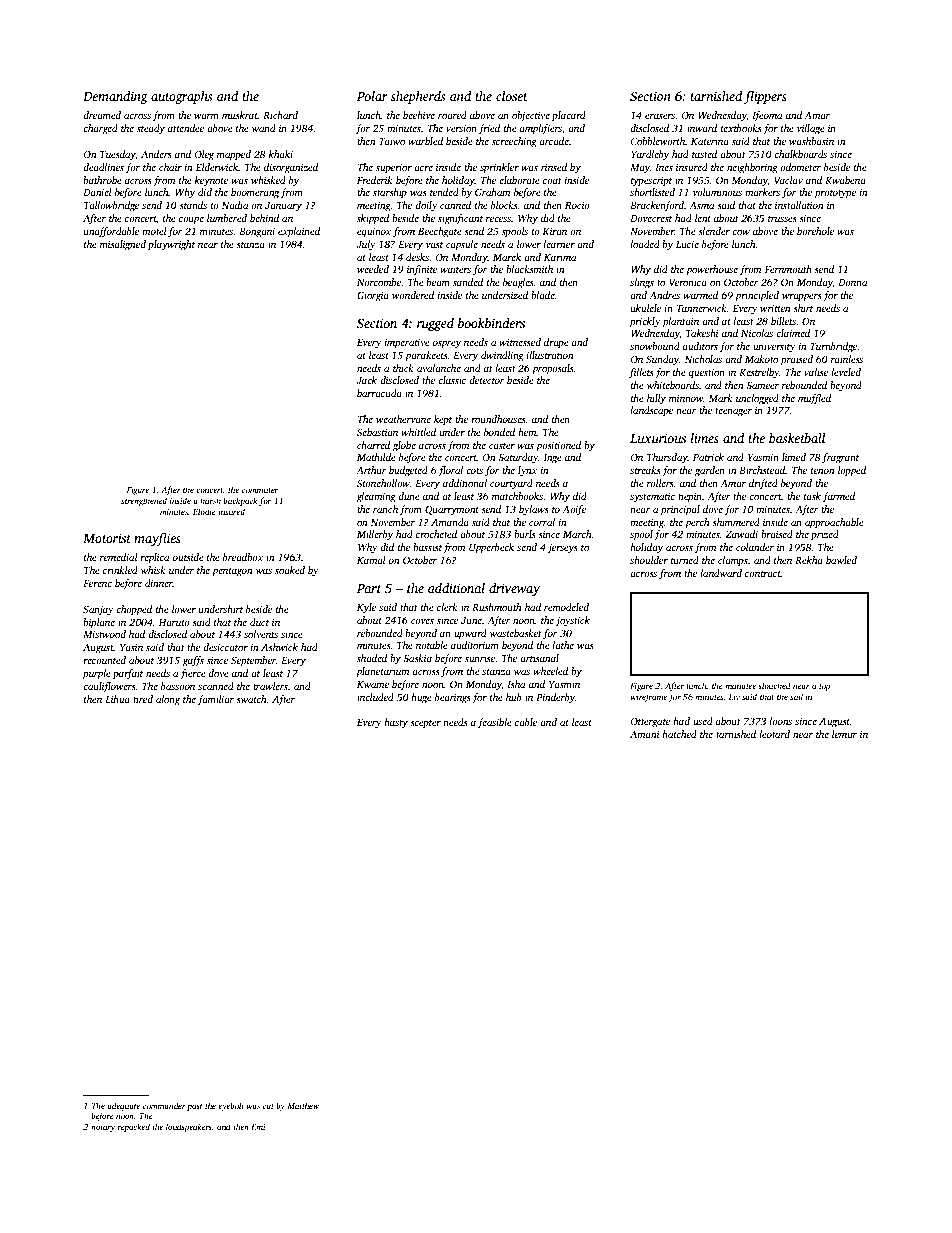 This screenshot has width=952, height=1233. Describe the element at coordinates (765, 97) in the screenshot. I see `flippers` at that location.
